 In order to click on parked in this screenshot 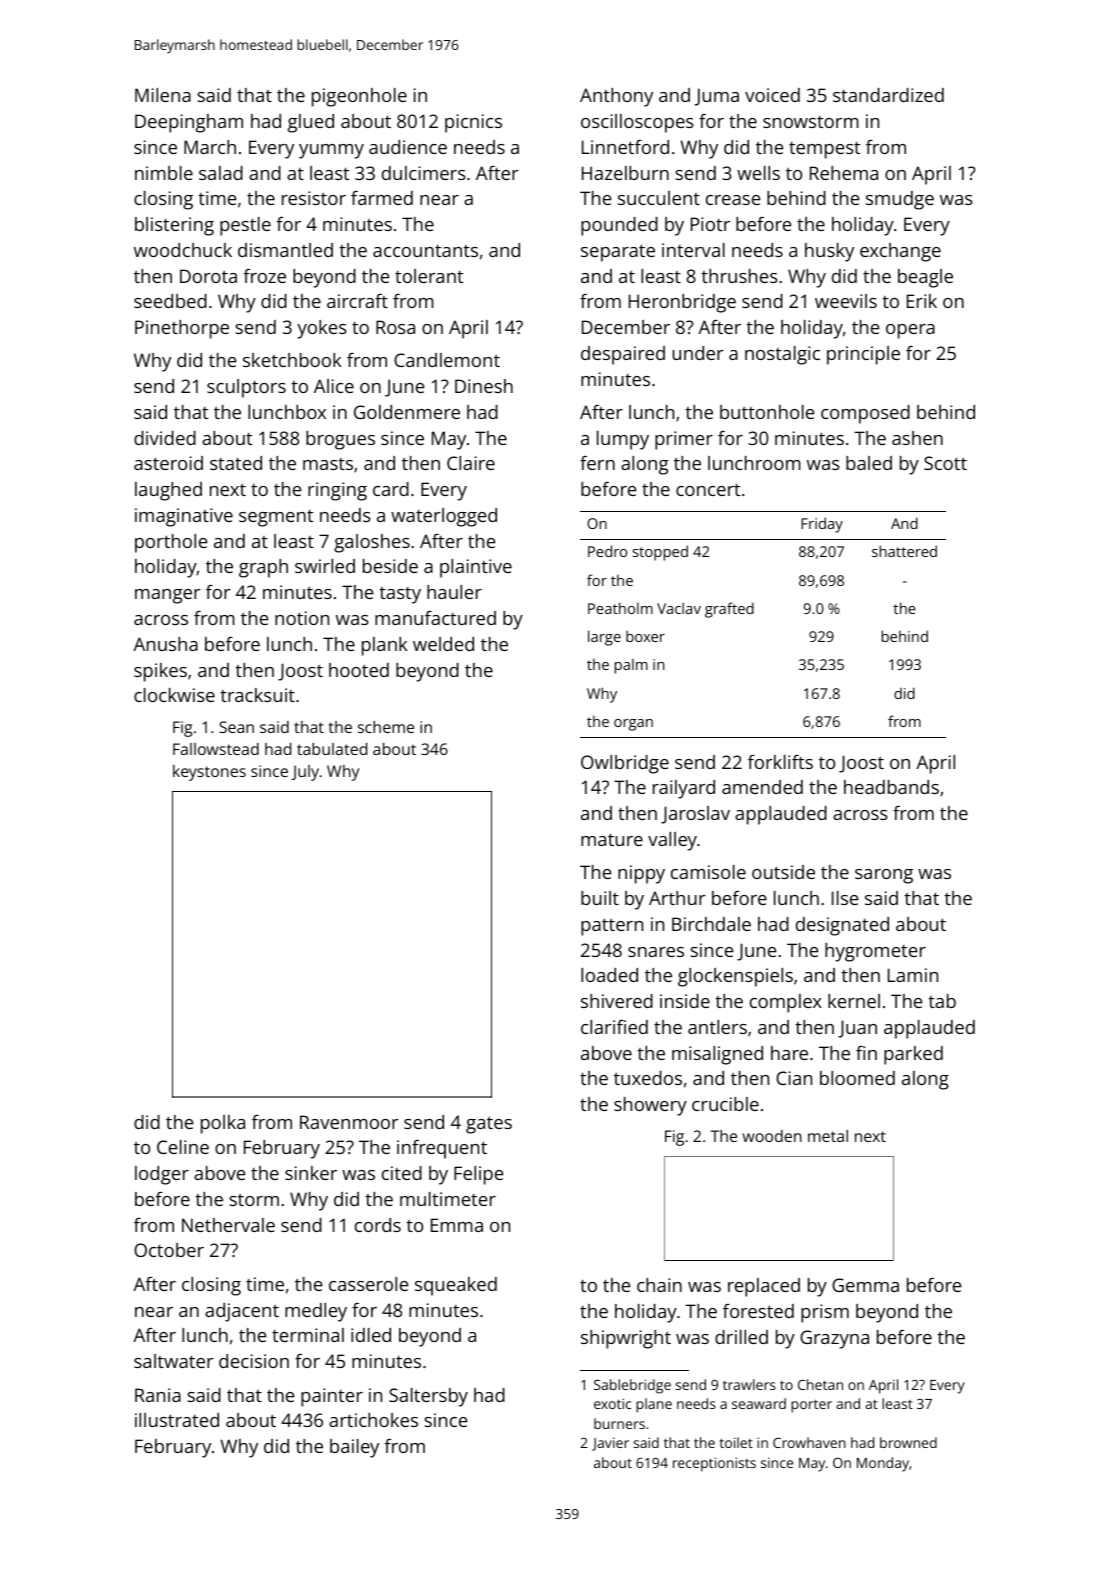, I will do `click(913, 1055)`.
